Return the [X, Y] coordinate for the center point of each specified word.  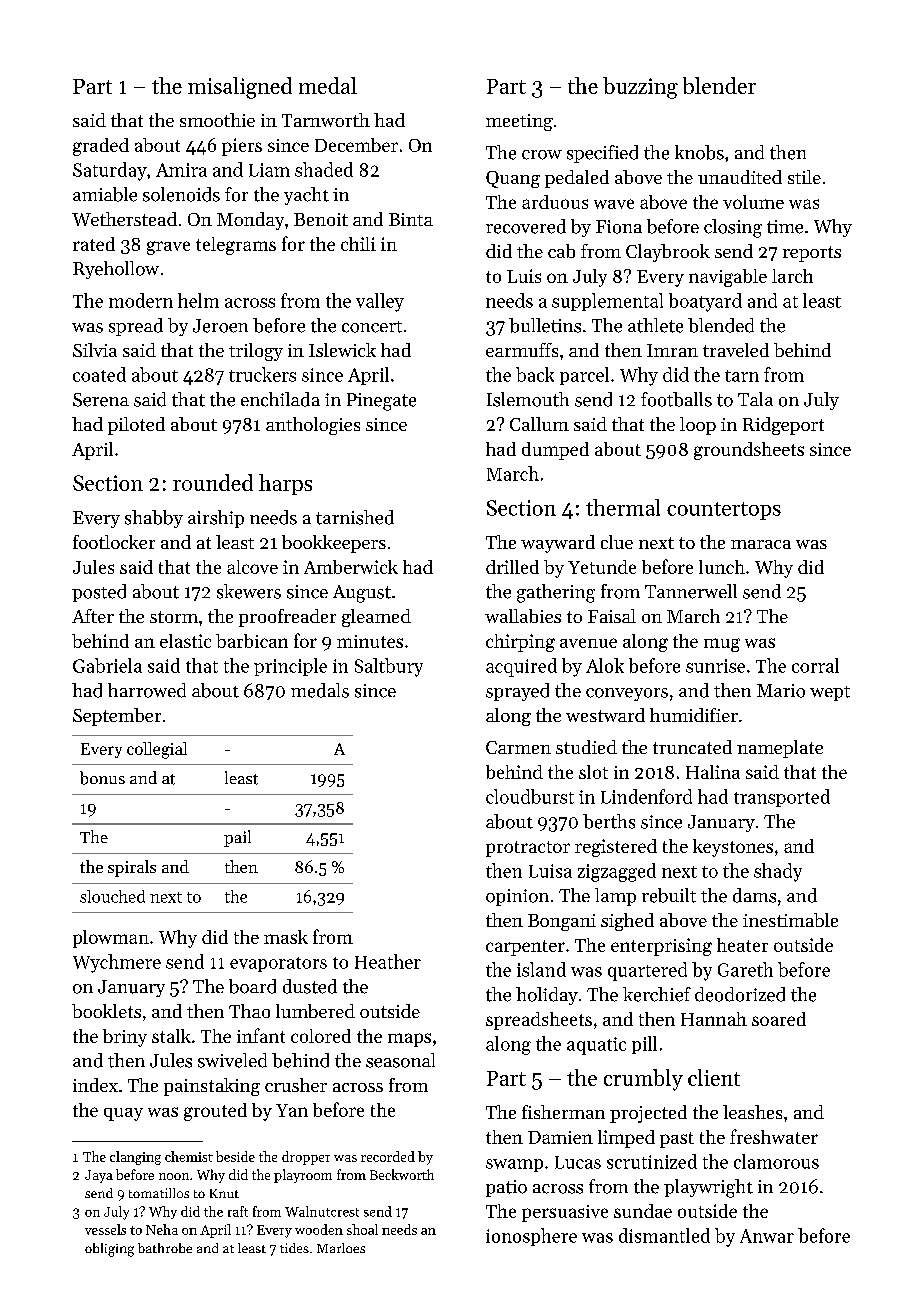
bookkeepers [334, 544]
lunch [722, 567]
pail [237, 838]
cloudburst [530, 796]
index [95, 1085]
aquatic [596, 1046]
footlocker [114, 542]
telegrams [236, 246]
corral [815, 665]
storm [174, 617]
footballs [676, 399]
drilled [512, 567]
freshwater [774, 1136]
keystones [733, 848]
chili [358, 244]
